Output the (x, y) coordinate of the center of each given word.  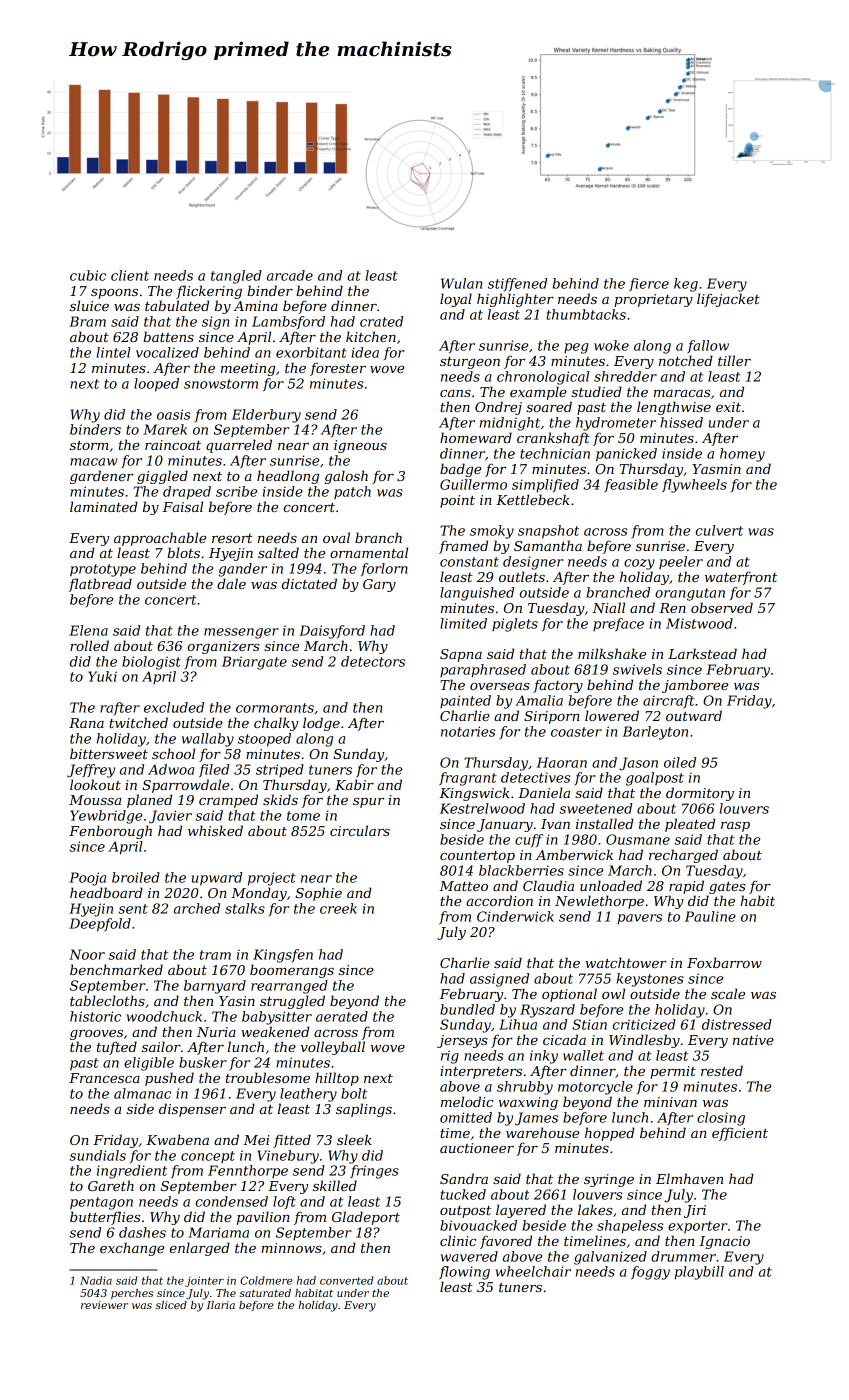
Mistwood (699, 623)
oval (336, 537)
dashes (142, 1232)
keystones (650, 980)
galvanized (610, 1258)
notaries (468, 731)
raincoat (173, 445)
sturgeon (470, 363)
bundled (467, 1009)
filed (214, 770)
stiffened (517, 284)
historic (95, 1016)
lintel (113, 352)
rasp (735, 827)
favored (506, 1242)
